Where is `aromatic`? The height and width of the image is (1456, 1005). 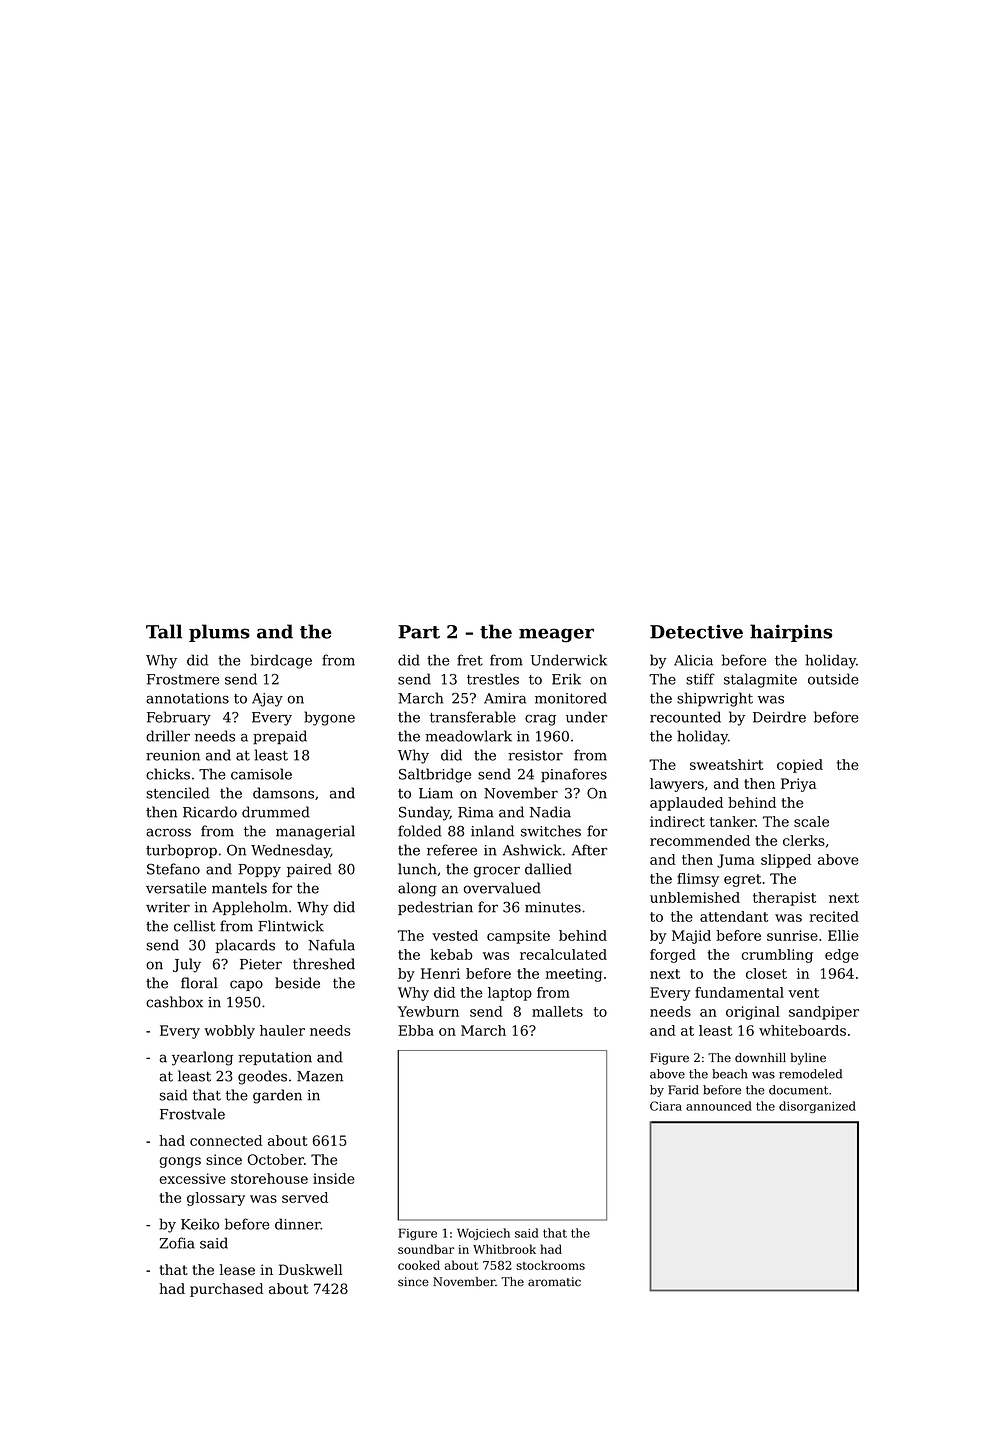
aromatic is located at coordinates (554, 1282).
